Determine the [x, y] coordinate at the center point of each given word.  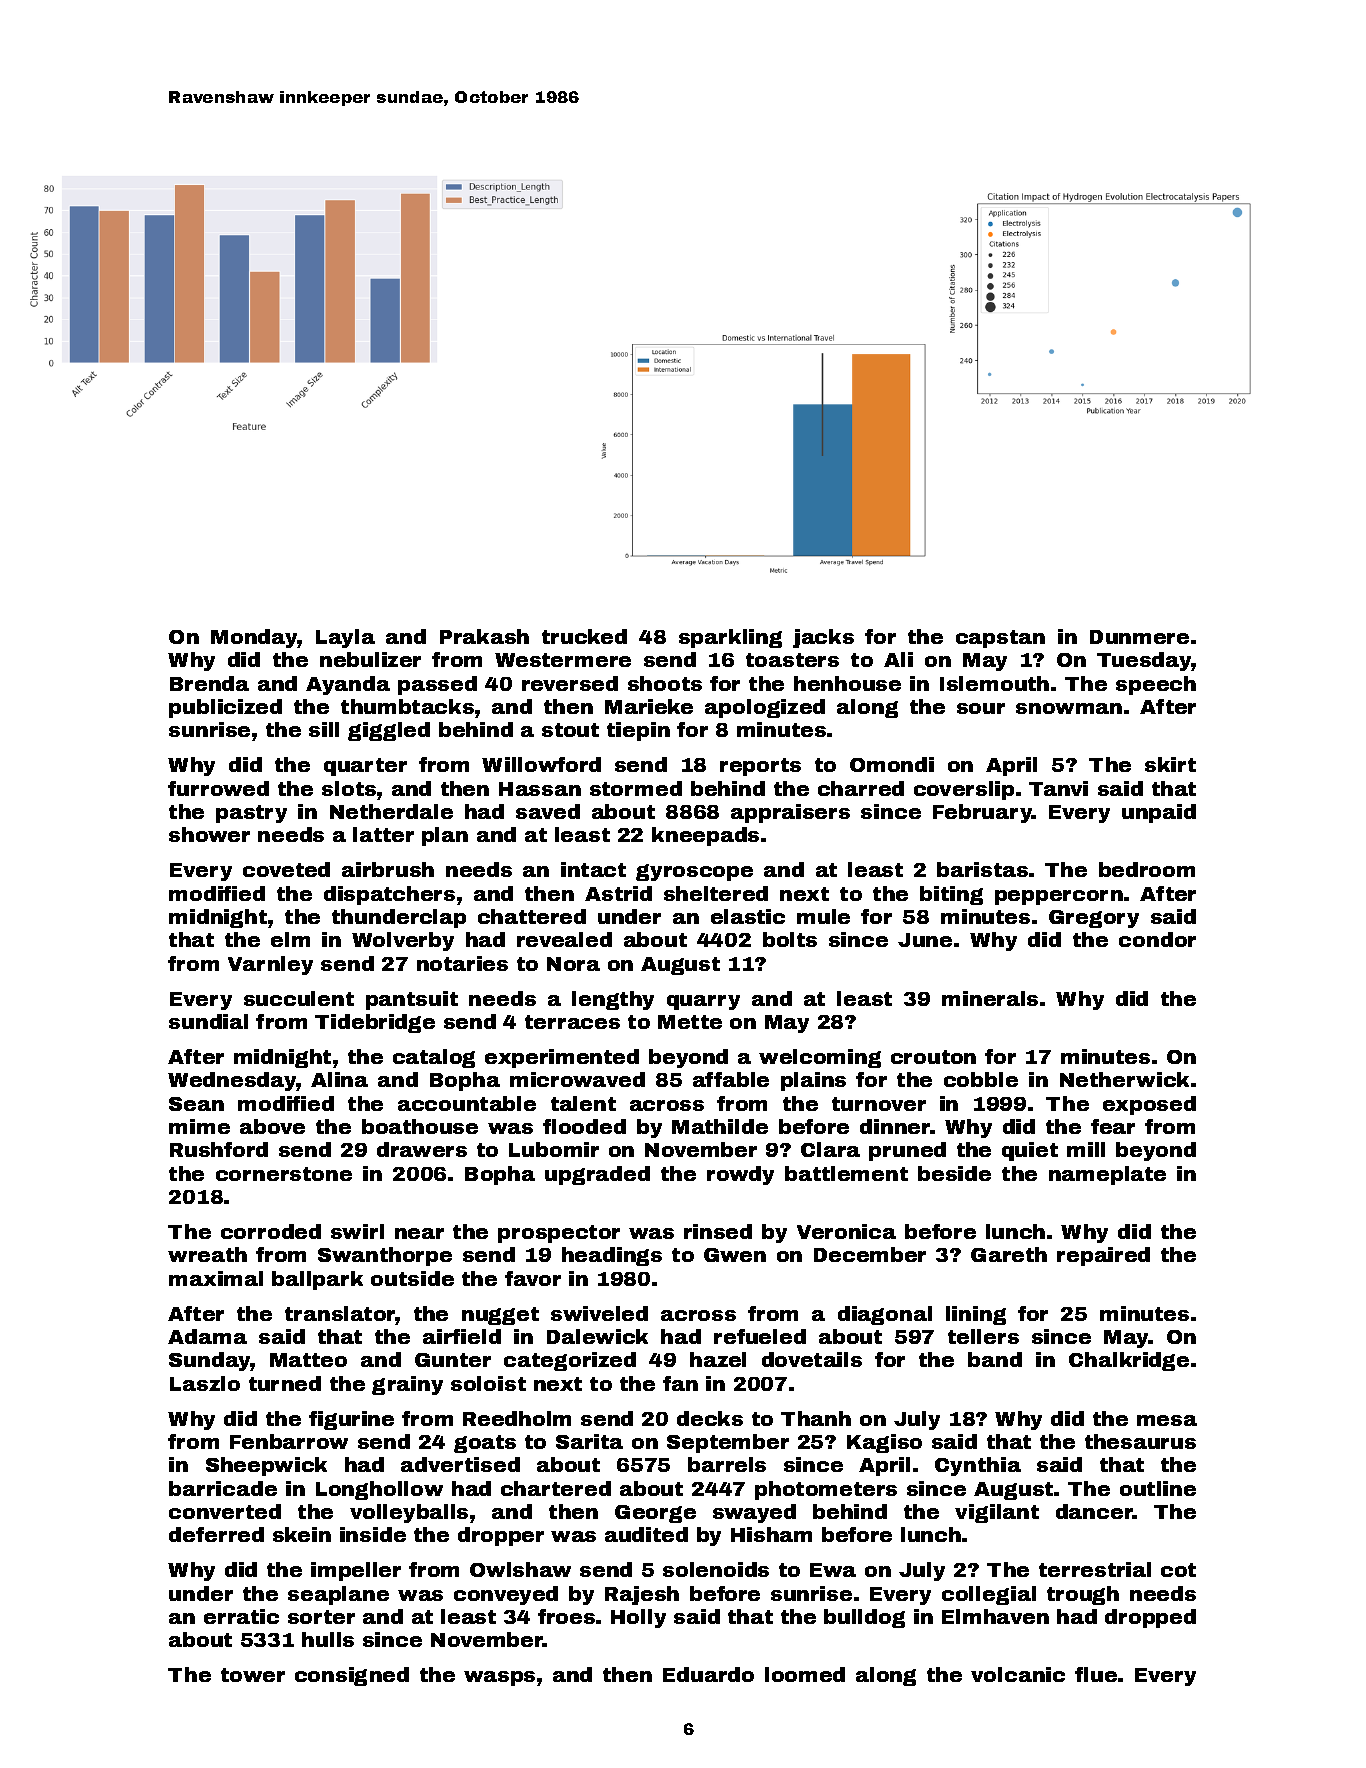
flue [1096, 1674]
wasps [499, 1678]
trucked [584, 636]
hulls [328, 1639]
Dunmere [1139, 637]
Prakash [484, 636]
